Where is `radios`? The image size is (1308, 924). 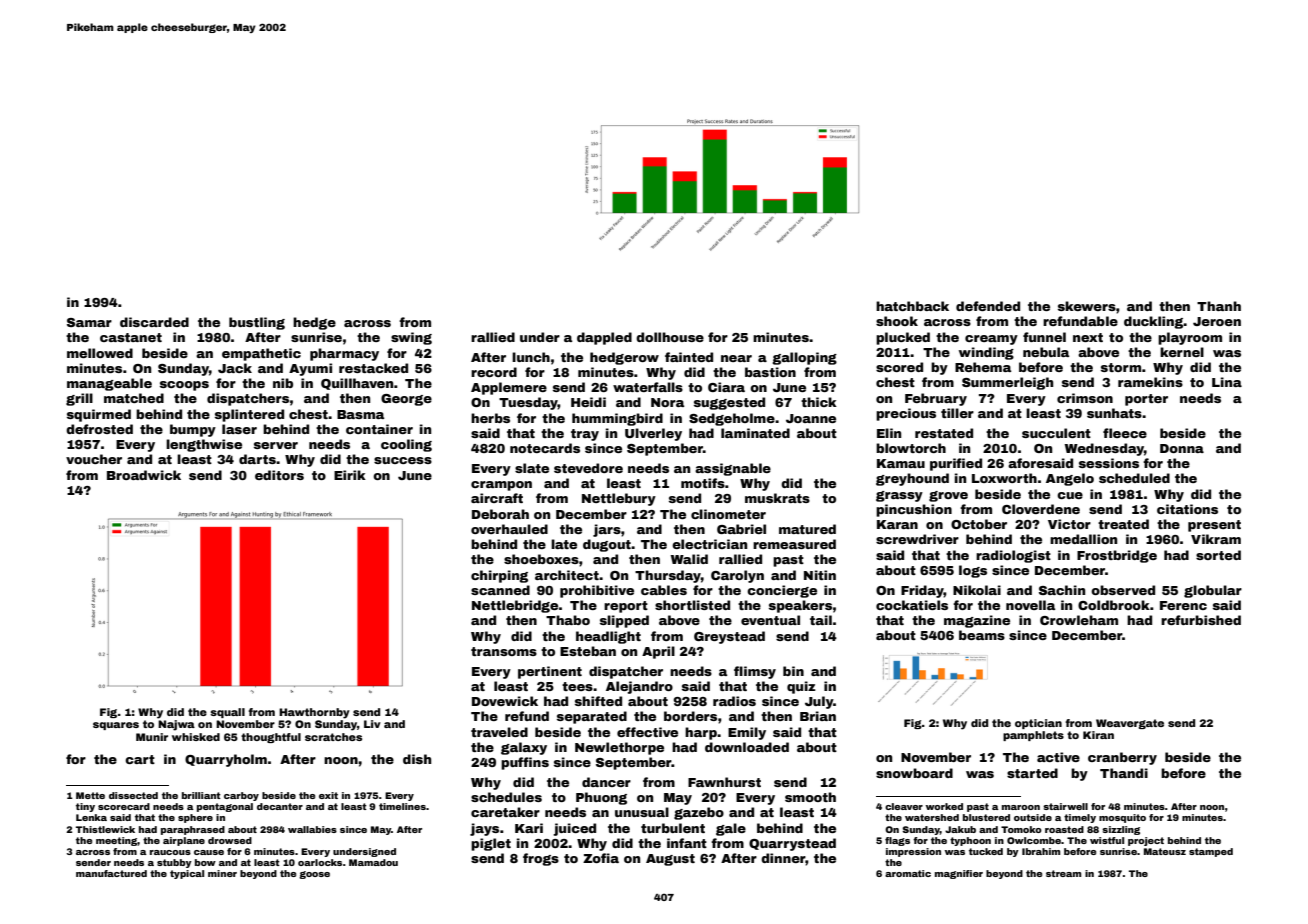 radios is located at coordinates (734, 701).
